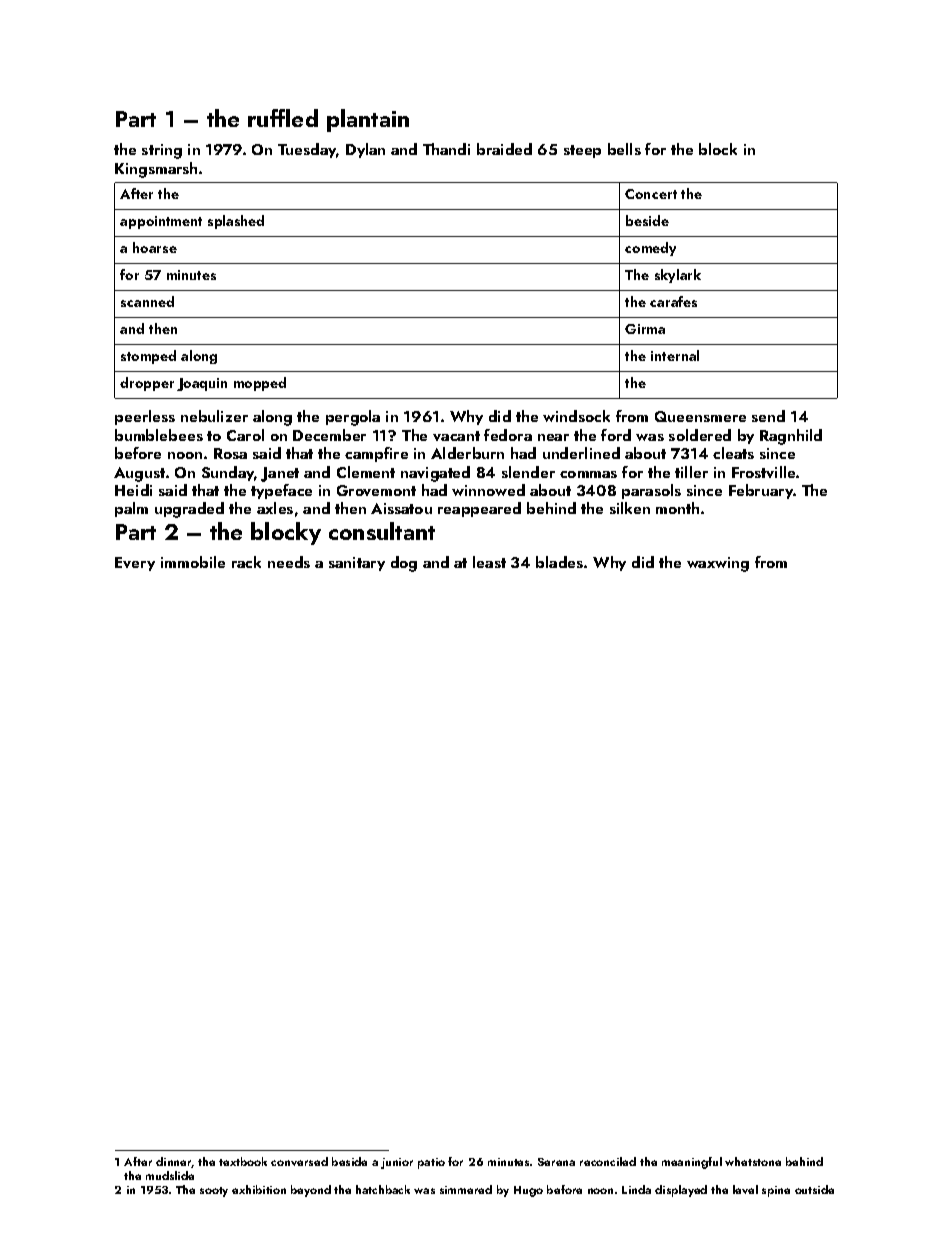 The height and width of the page is (1233, 952). What do you see at coordinates (624, 149) in the page?
I see `bells` at bounding box center [624, 149].
